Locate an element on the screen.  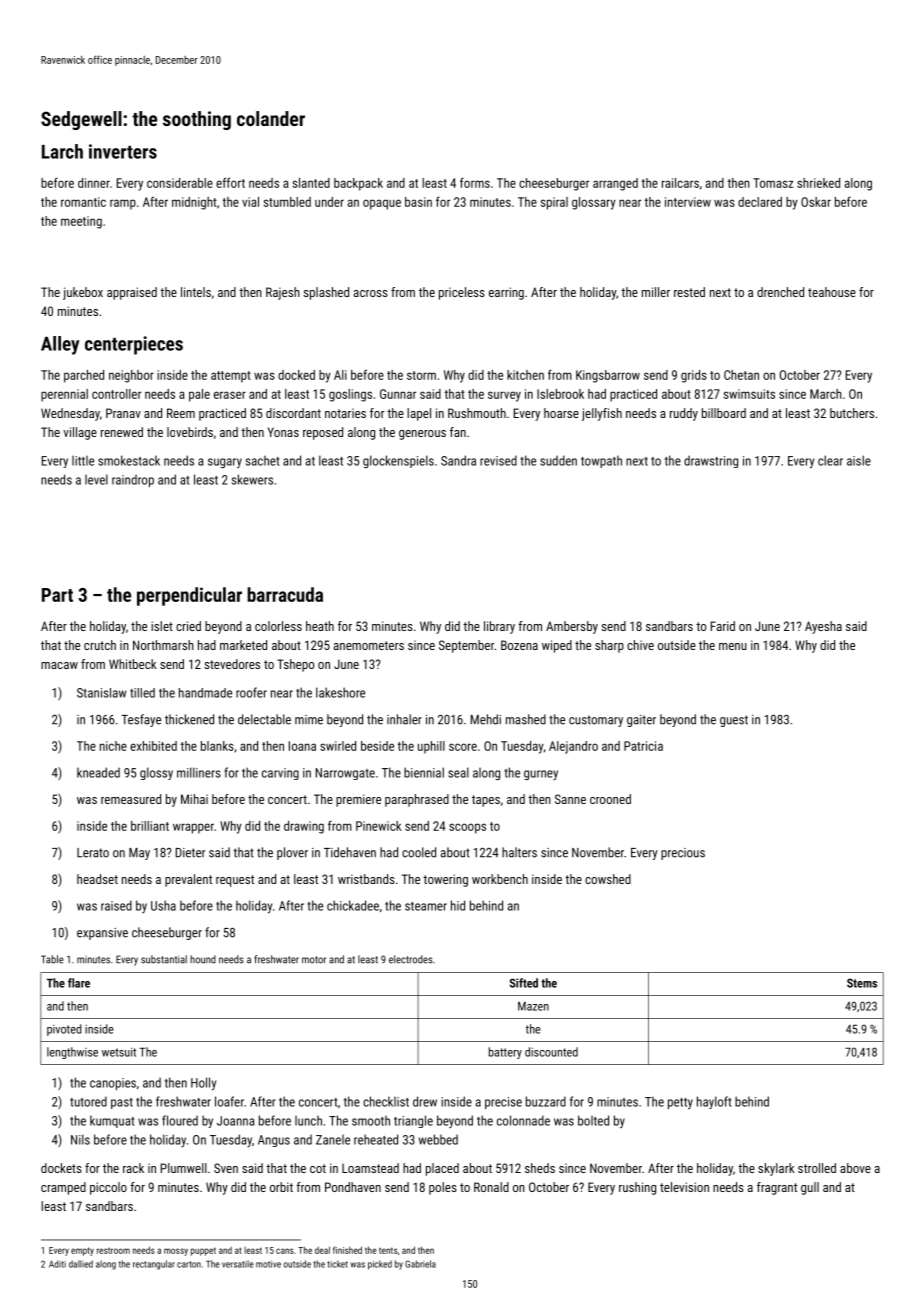
Larch is located at coordinates (62, 151).
